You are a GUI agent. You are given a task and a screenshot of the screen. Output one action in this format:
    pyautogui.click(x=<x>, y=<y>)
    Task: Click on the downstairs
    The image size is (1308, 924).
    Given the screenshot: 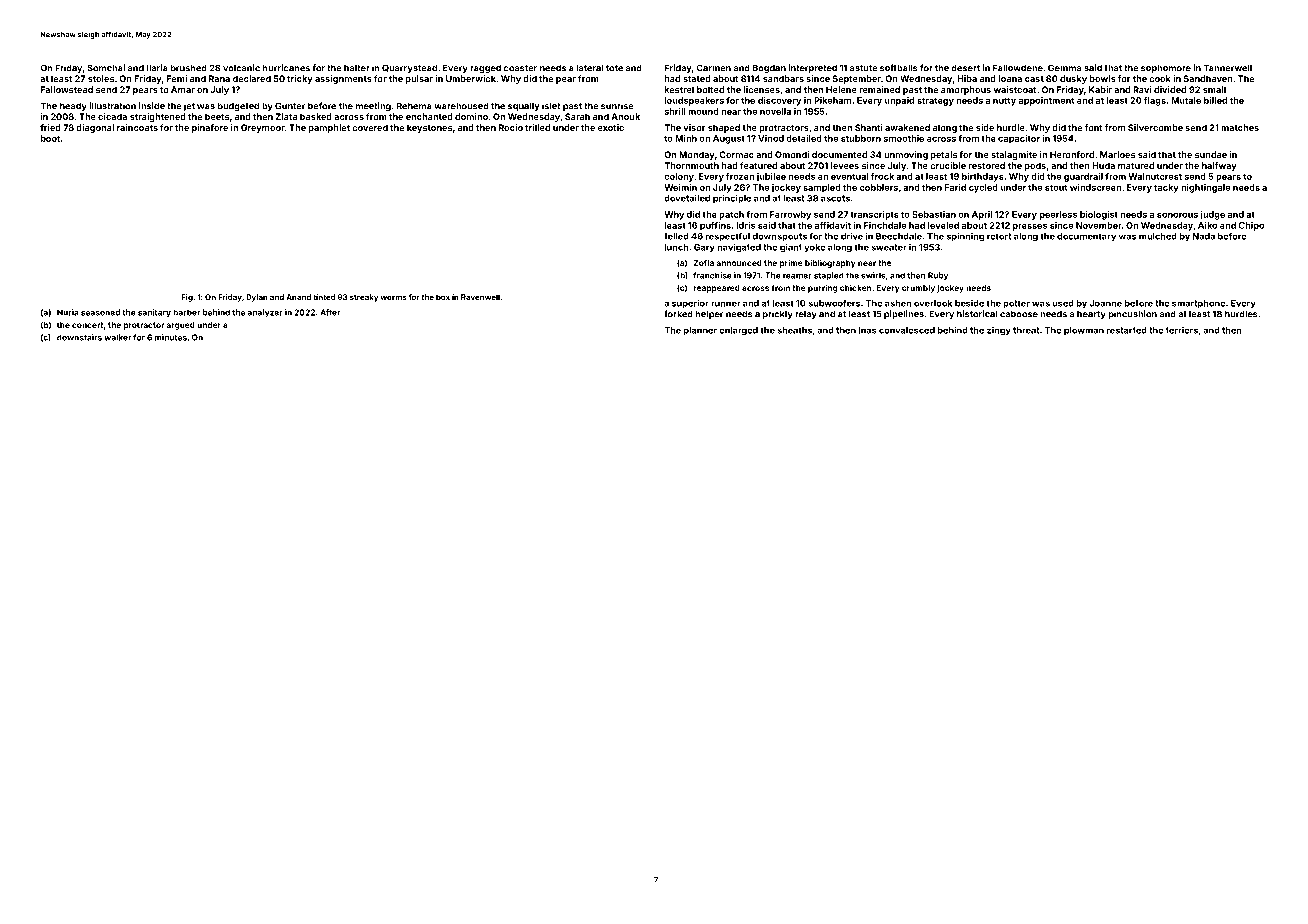 What is the action you would take?
    pyautogui.click(x=79, y=337)
